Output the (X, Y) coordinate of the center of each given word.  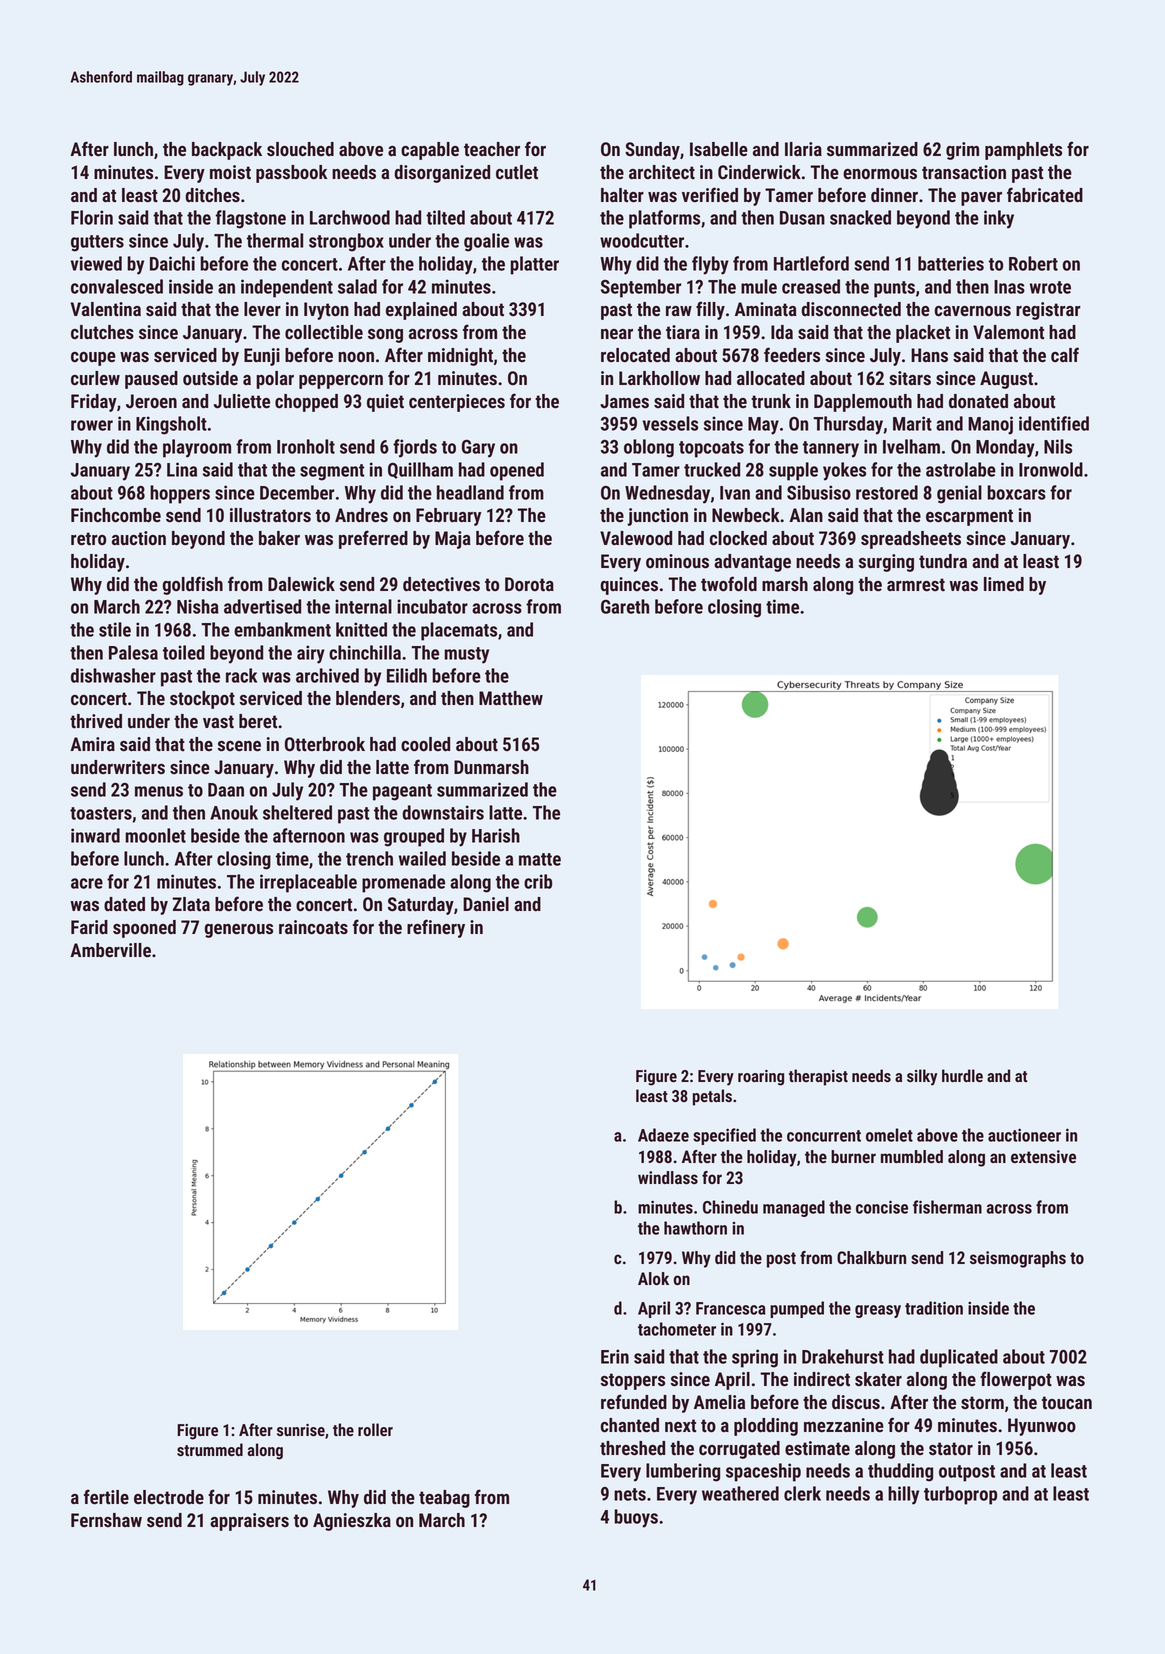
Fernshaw (106, 1520)
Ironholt (306, 446)
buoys (636, 1518)
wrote (1050, 287)
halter (622, 195)
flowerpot (1016, 1380)
